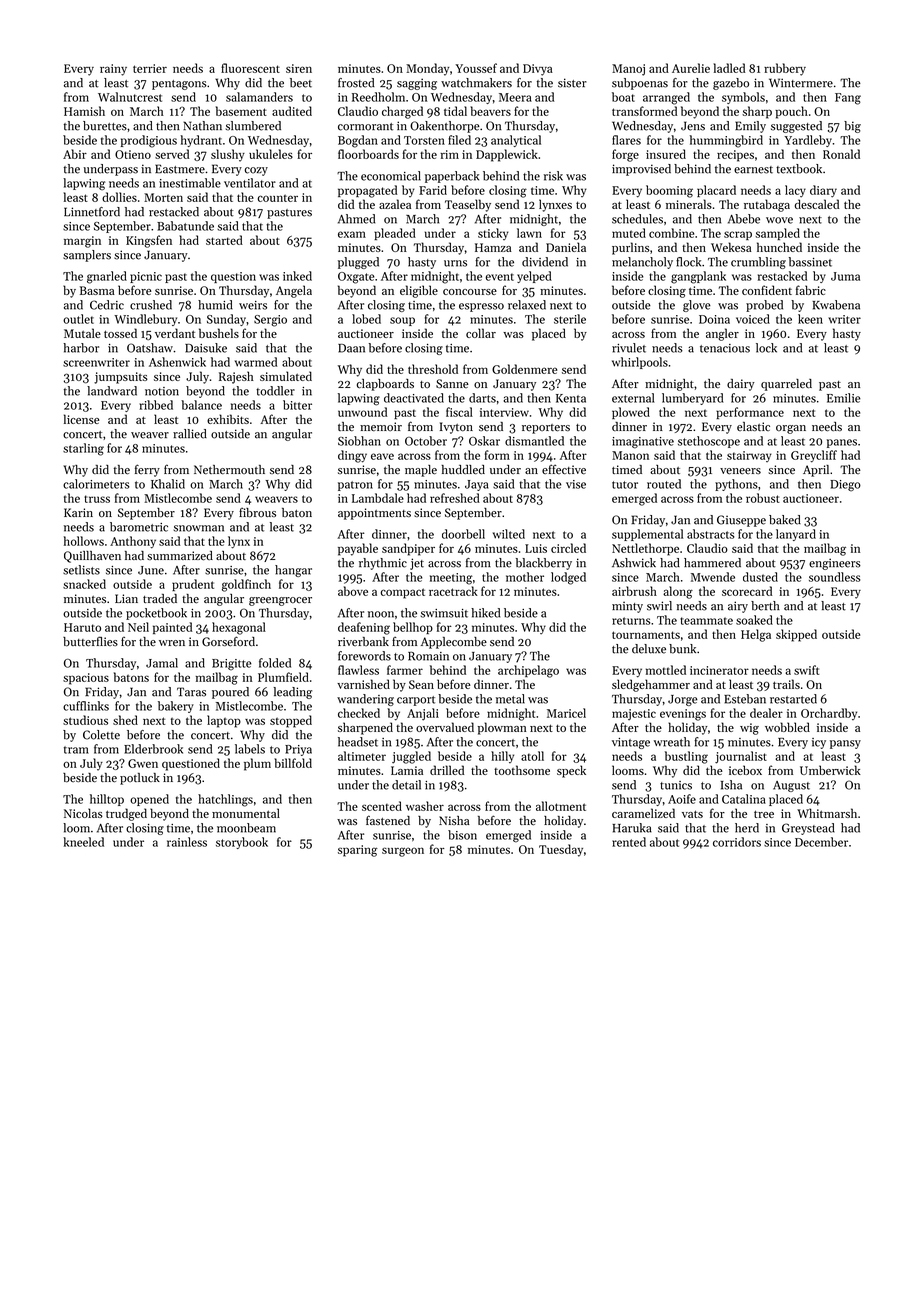 This screenshot has height=1308, width=924. What do you see at coordinates (462, 835) in the screenshot?
I see `bison` at bounding box center [462, 835].
